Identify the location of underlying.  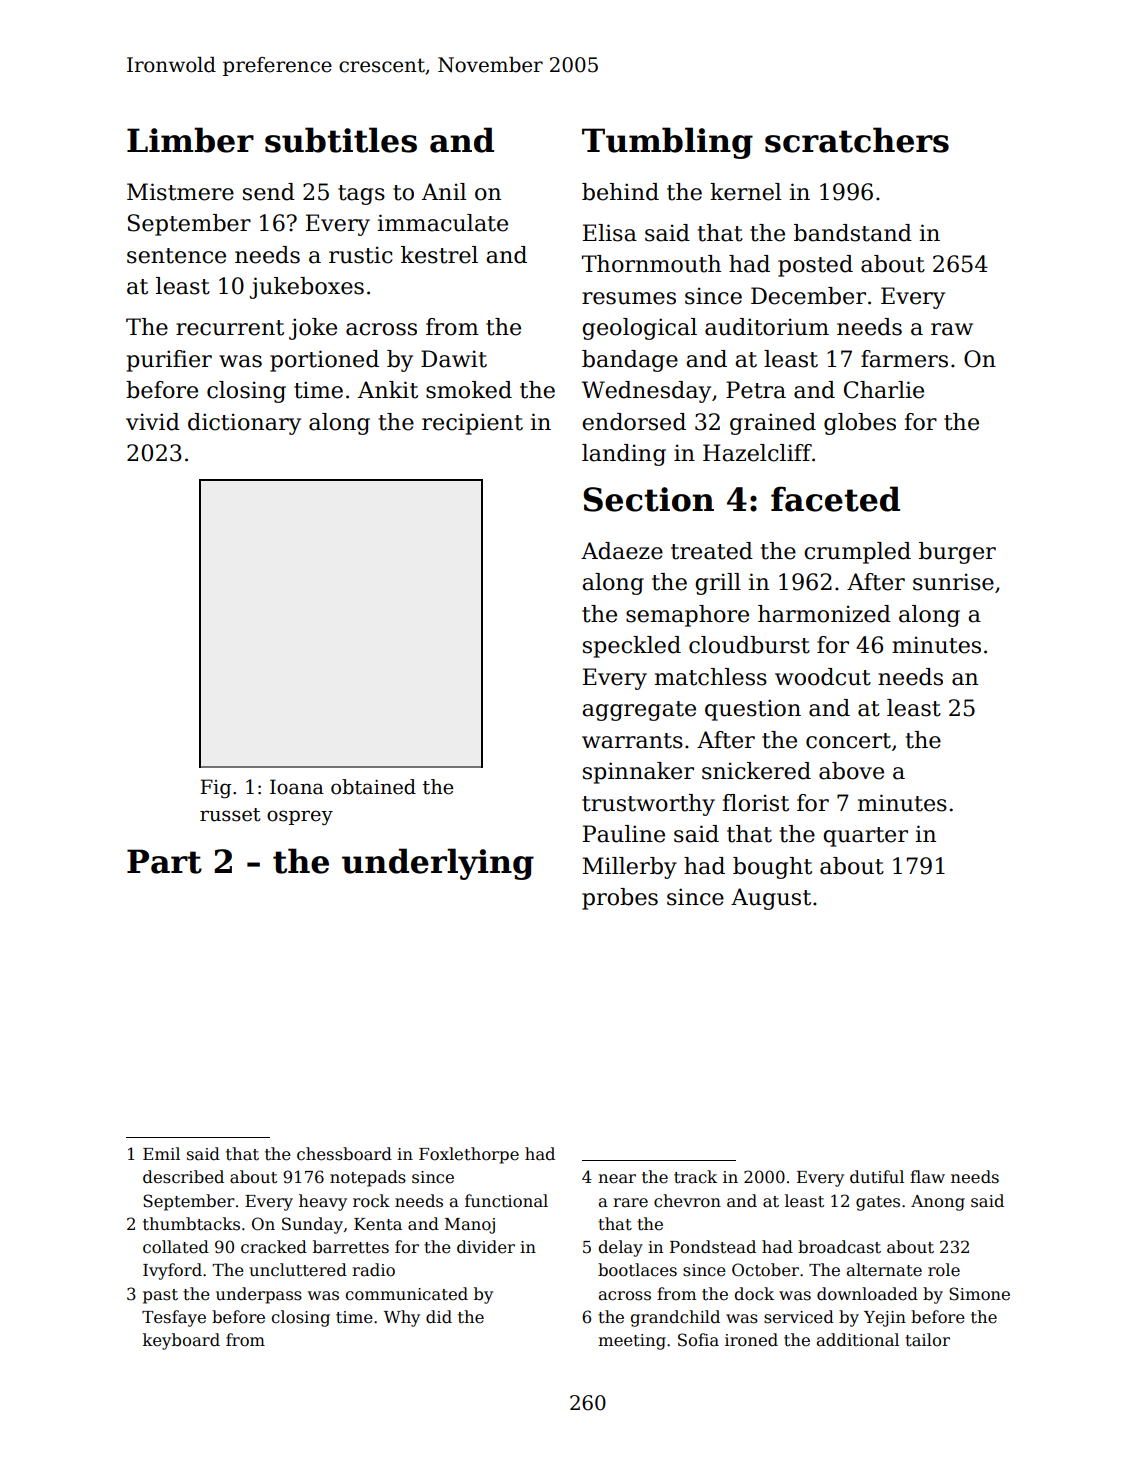
(438, 864).
